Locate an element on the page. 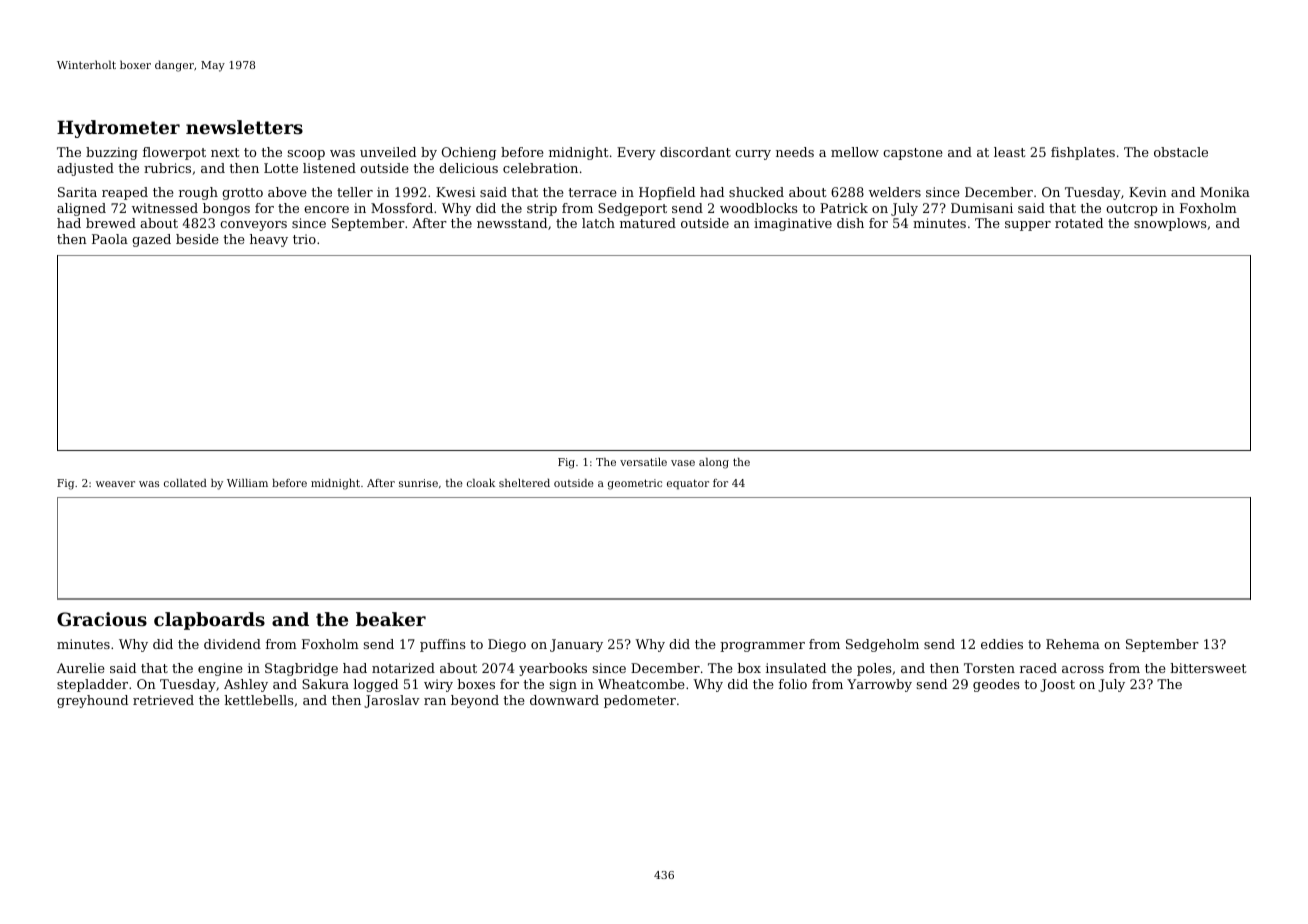  beaker is located at coordinates (391, 619).
